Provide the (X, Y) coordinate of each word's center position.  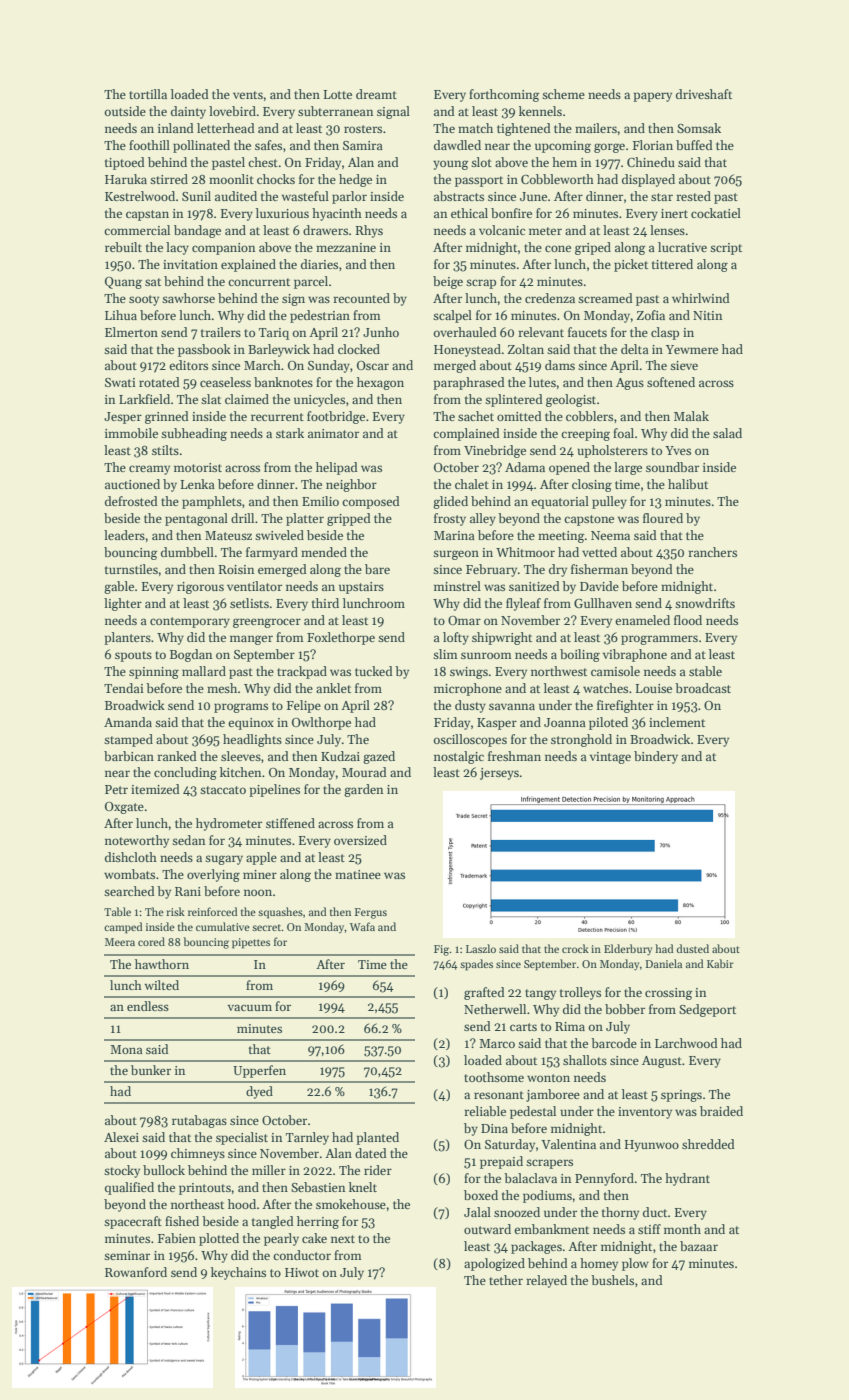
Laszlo (481, 948)
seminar (127, 1255)
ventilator (254, 586)
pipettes (251, 943)
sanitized (534, 586)
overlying (213, 875)
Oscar (373, 365)
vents (248, 95)
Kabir (720, 963)
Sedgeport (707, 1010)
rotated (159, 382)
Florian (653, 145)
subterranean (335, 111)
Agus (630, 384)
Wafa (362, 926)
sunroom (486, 655)
